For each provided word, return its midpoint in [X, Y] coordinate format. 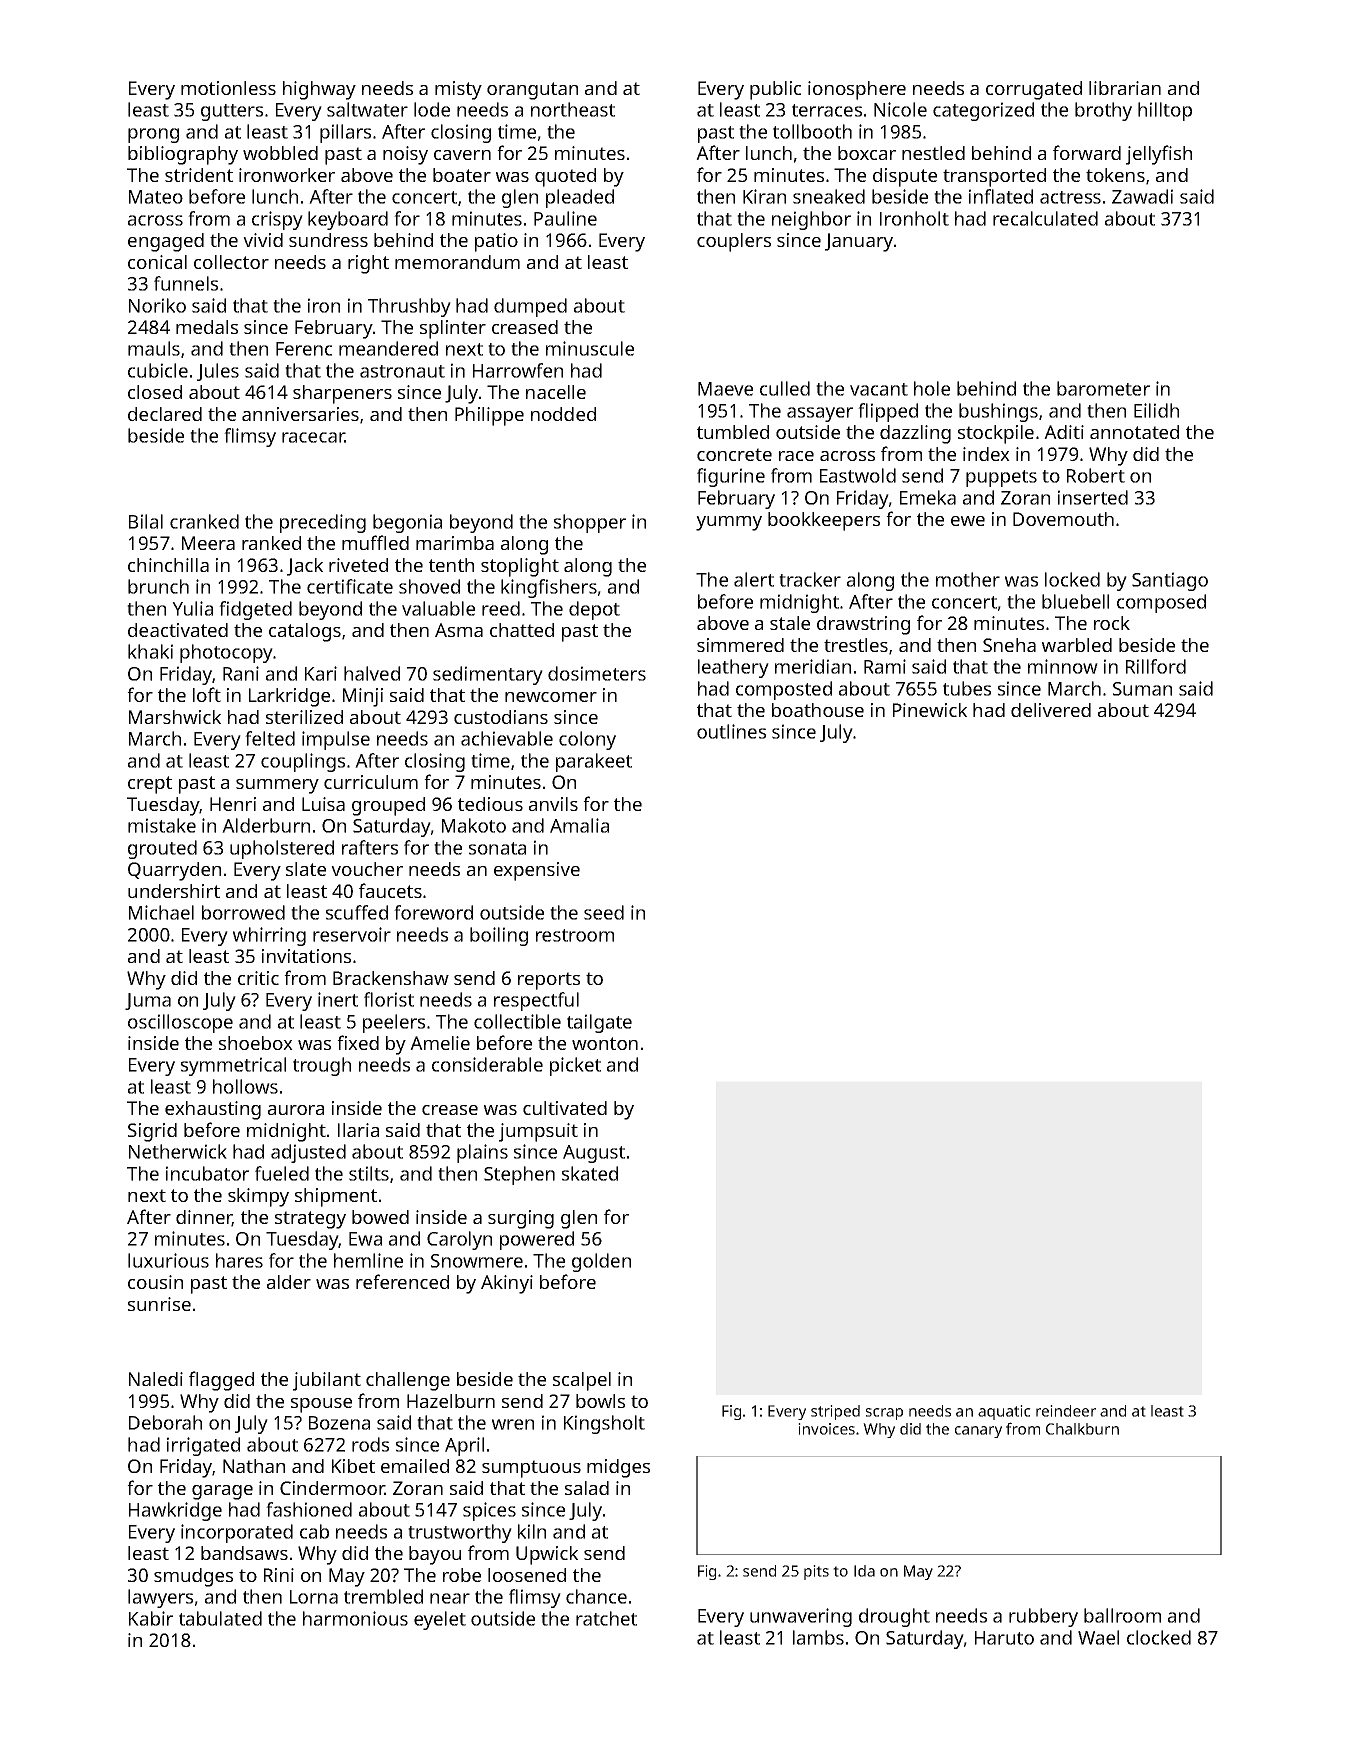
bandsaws [244, 1553]
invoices [826, 1429]
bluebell [1075, 601]
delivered [1051, 710]
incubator [207, 1173]
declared [165, 414]
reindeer [1066, 1411]
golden [601, 1262]
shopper [590, 523]
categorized [983, 111]
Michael [161, 912]
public [775, 90]
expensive [537, 871]
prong [153, 135]
